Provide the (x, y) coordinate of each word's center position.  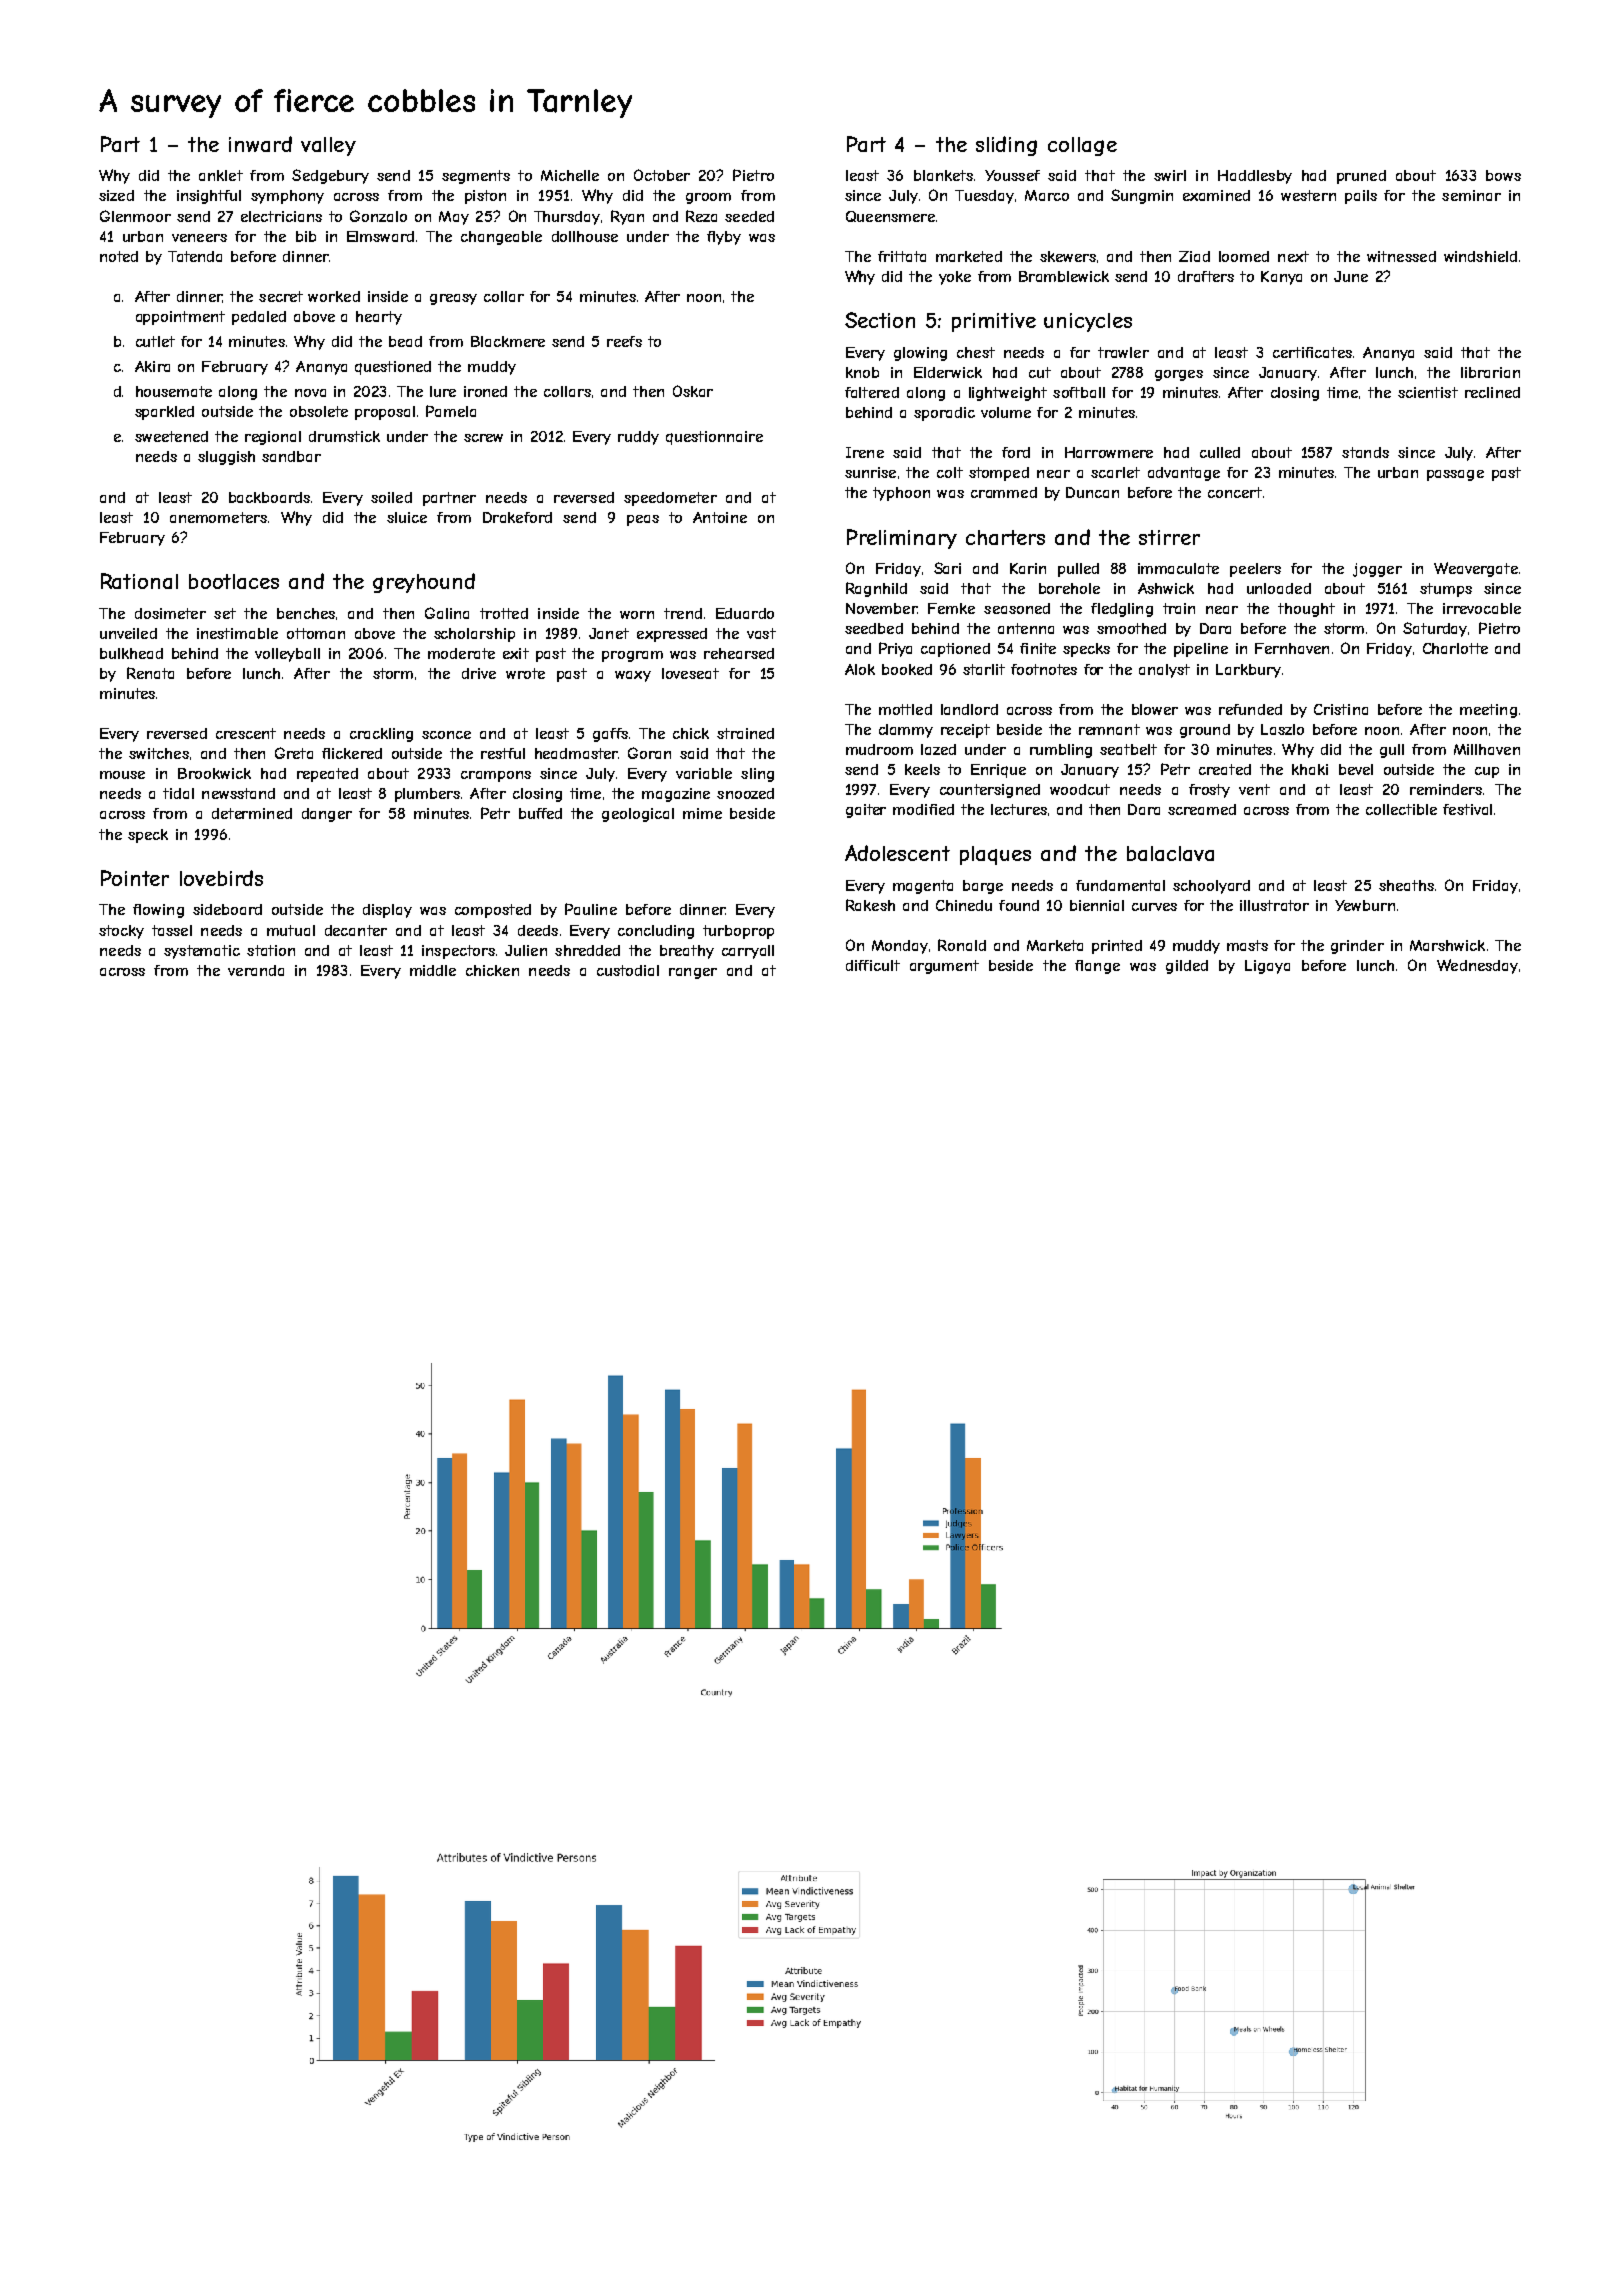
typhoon (901, 494)
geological (638, 815)
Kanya (1281, 278)
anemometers (218, 517)
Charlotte (1455, 648)
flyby (724, 238)
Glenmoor (135, 216)
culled (1220, 452)
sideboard (227, 909)
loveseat (690, 673)
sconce (446, 735)
